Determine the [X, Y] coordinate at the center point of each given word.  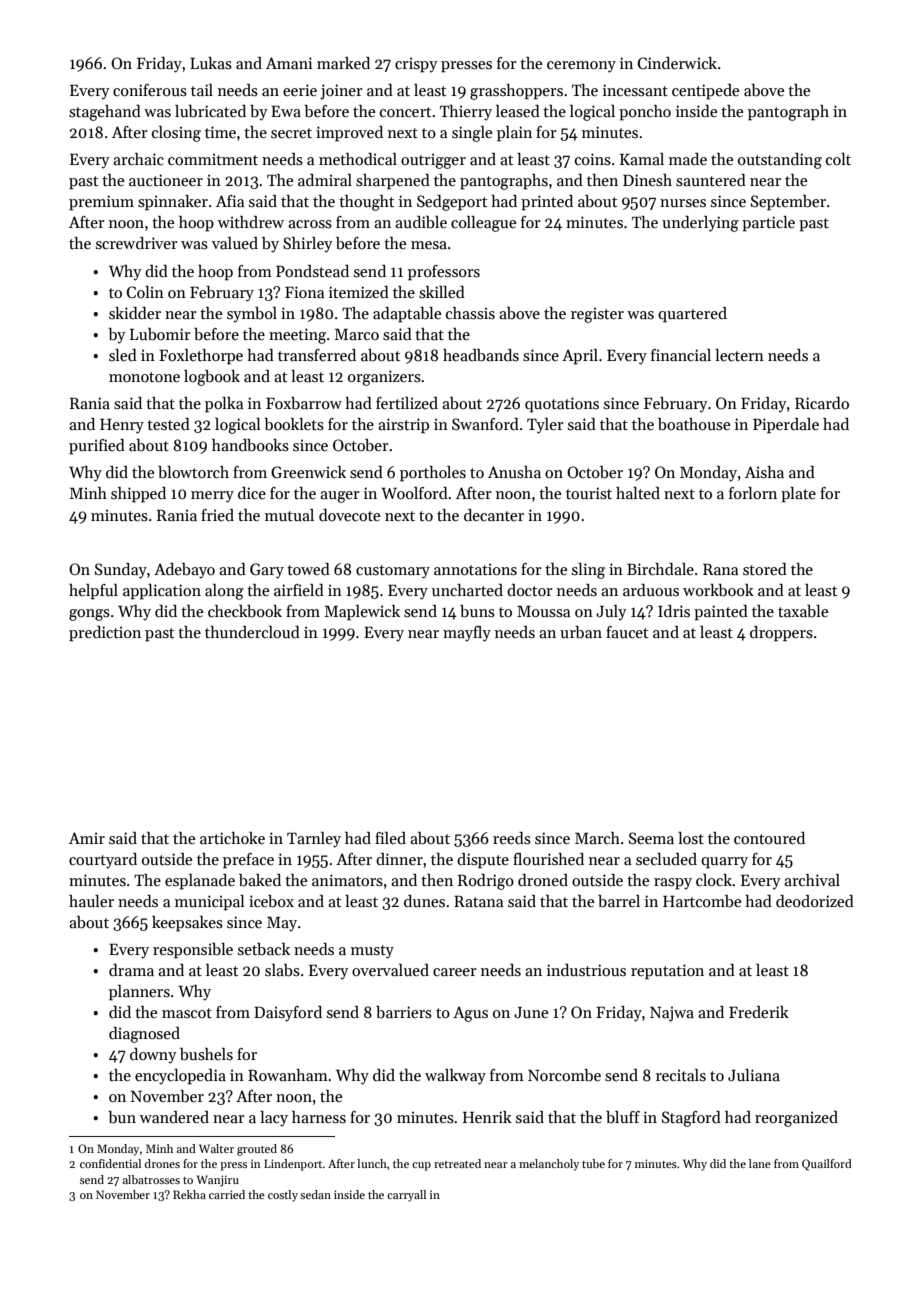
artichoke [232, 838]
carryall [406, 1196]
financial [681, 355]
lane [760, 1163]
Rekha [189, 1194]
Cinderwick [677, 63]
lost [691, 838]
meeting [297, 336]
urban [581, 632]
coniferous [150, 90]
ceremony [581, 67]
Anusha [514, 472]
